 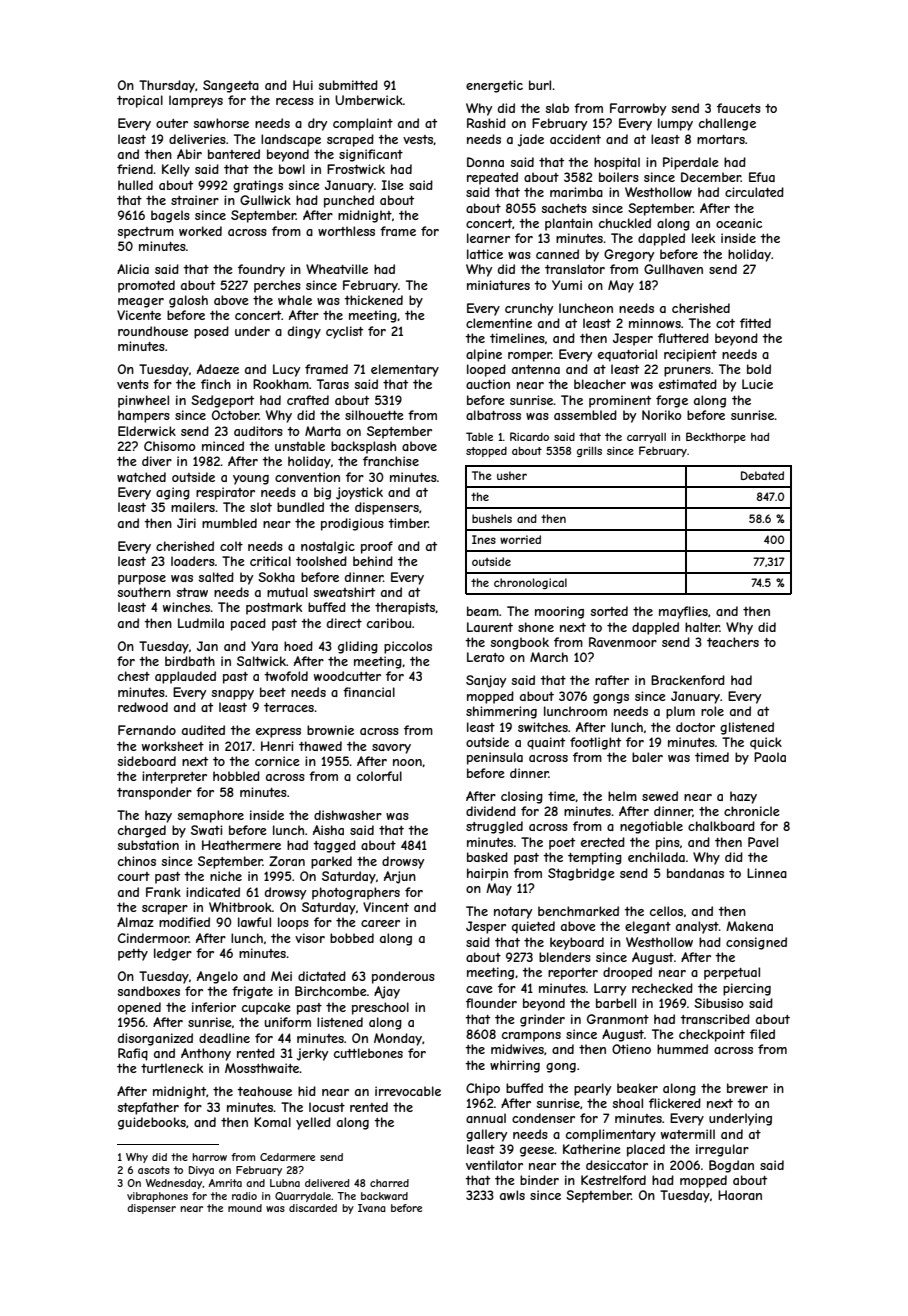 I want to click on young, so click(x=251, y=480).
